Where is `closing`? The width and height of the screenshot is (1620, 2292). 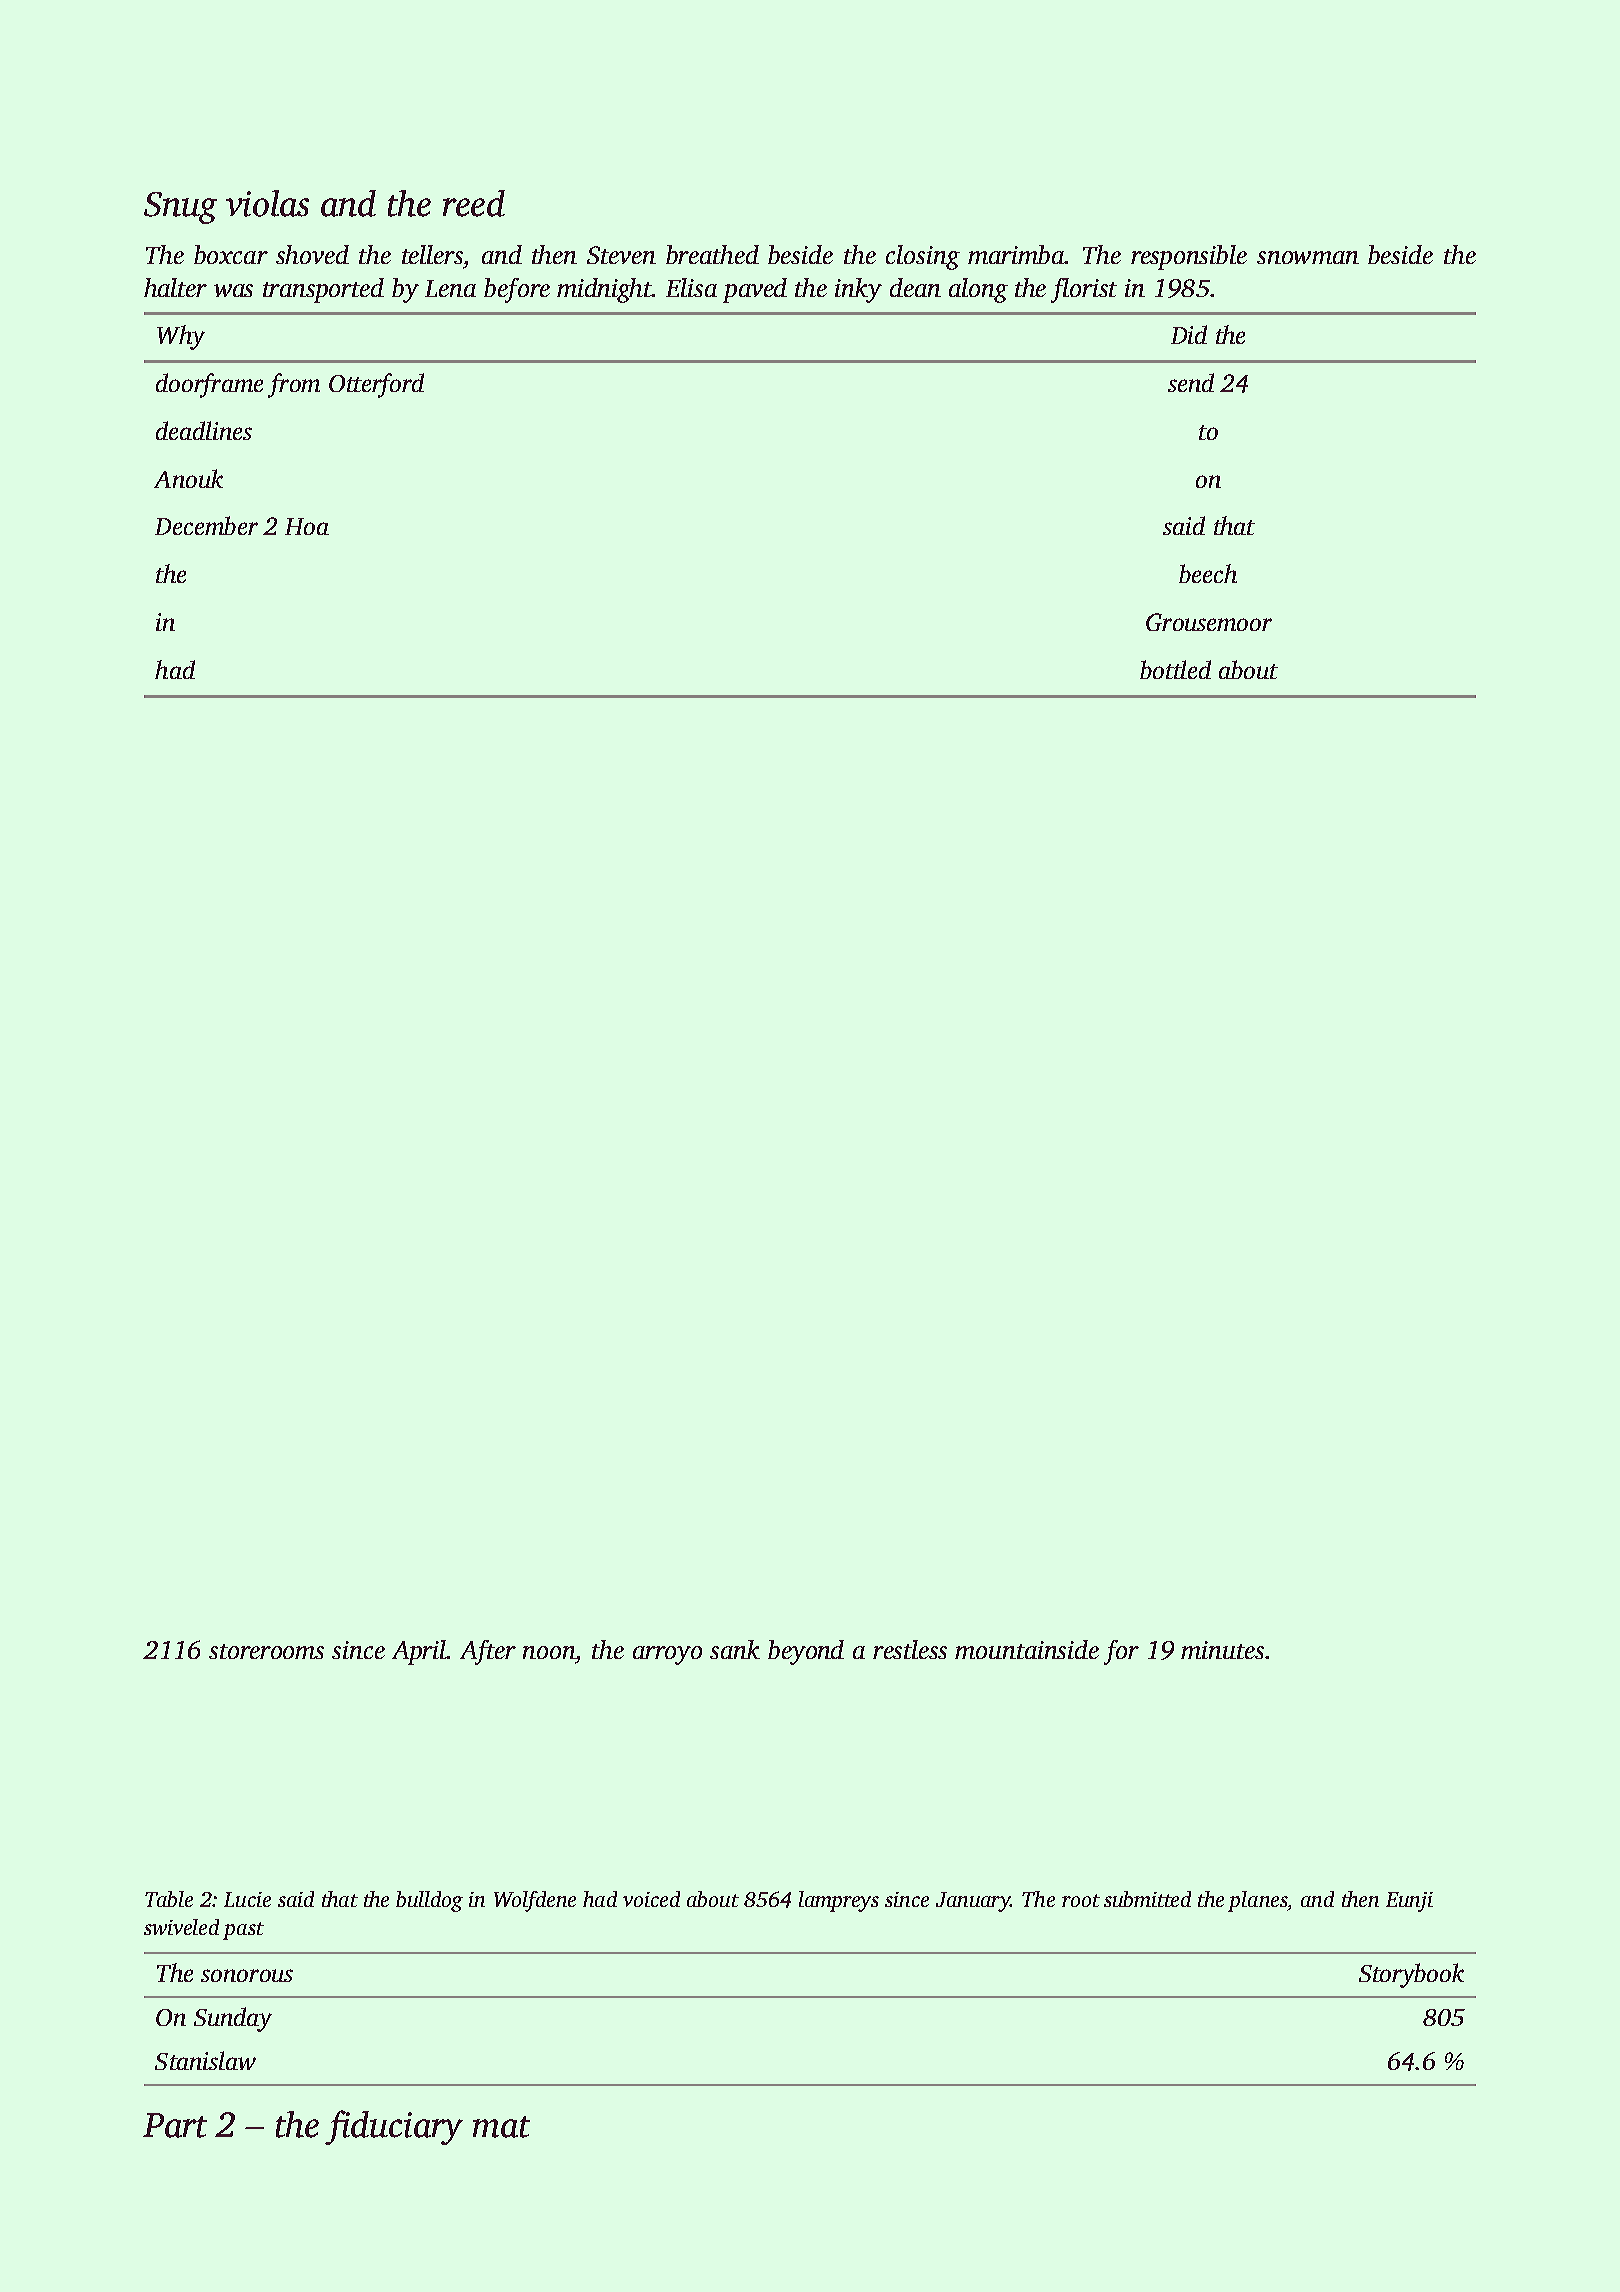
closing is located at coordinates (923, 257).
